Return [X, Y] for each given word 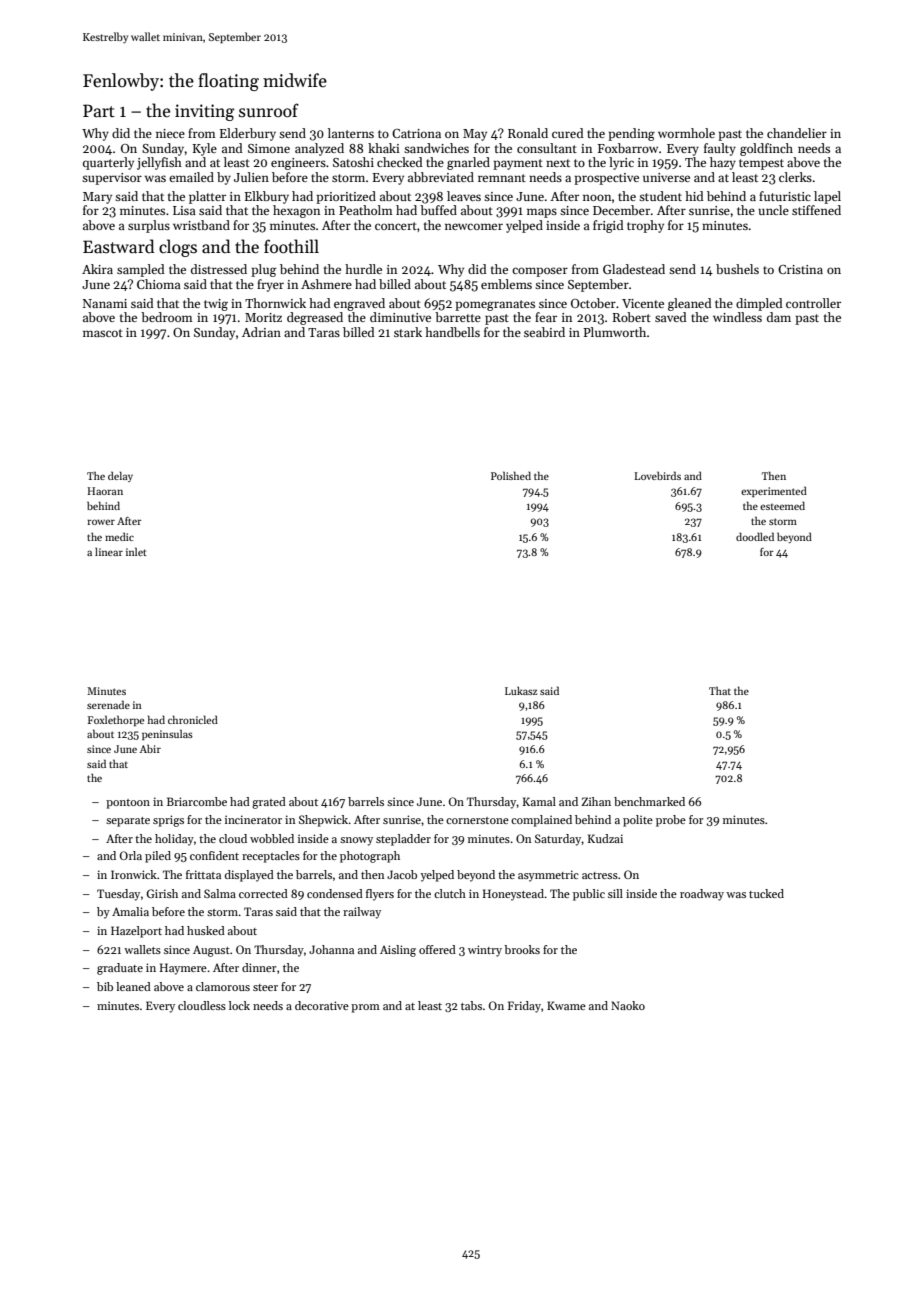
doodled [755, 536]
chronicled [193, 719]
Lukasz [521, 691]
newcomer [474, 226]
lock [239, 1005]
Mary [97, 198]
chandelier [797, 133]
